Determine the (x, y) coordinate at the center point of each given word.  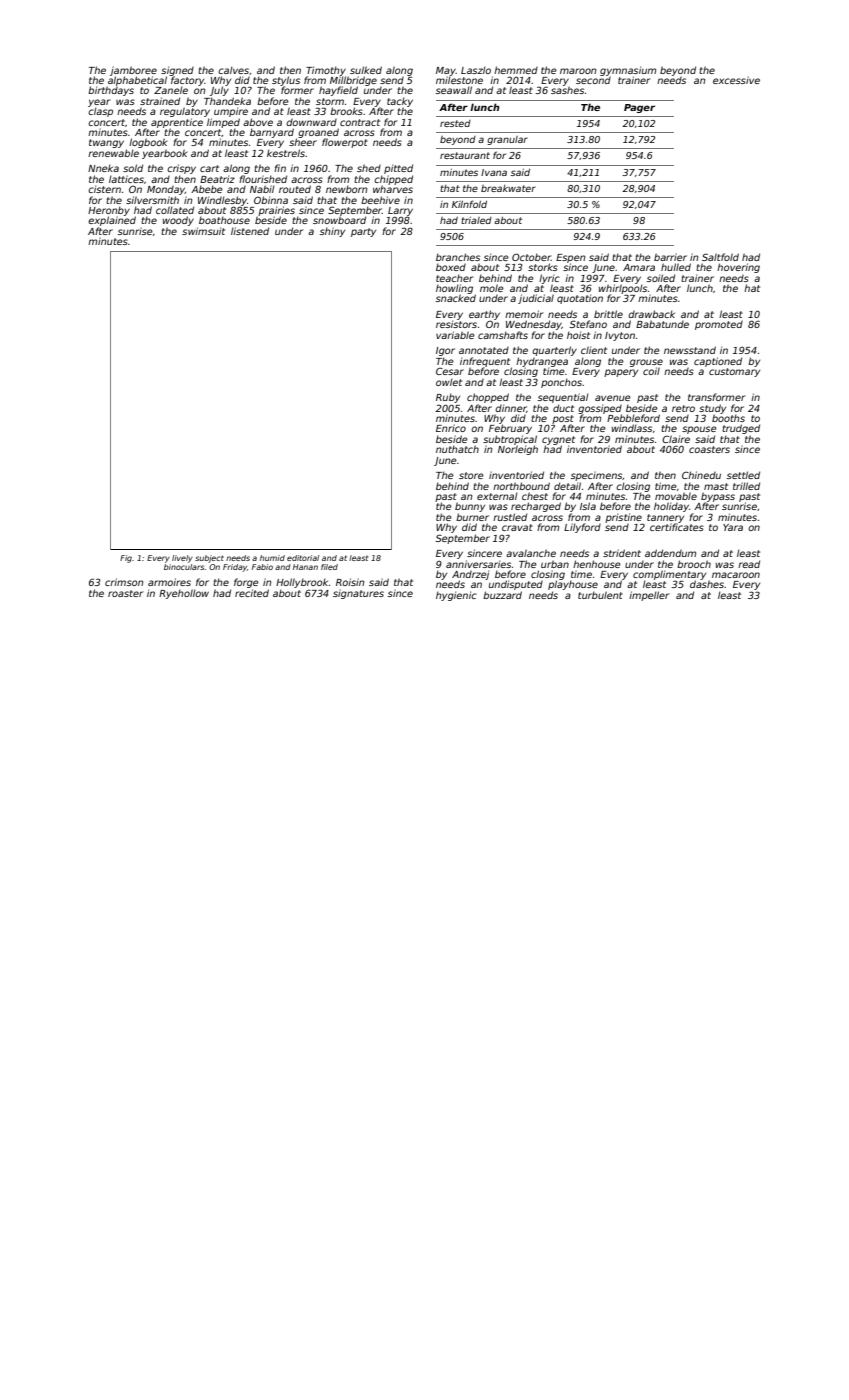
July (219, 91)
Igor (445, 351)
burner (472, 517)
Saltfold (720, 257)
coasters (709, 449)
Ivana (494, 172)
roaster (125, 593)
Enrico (451, 428)
